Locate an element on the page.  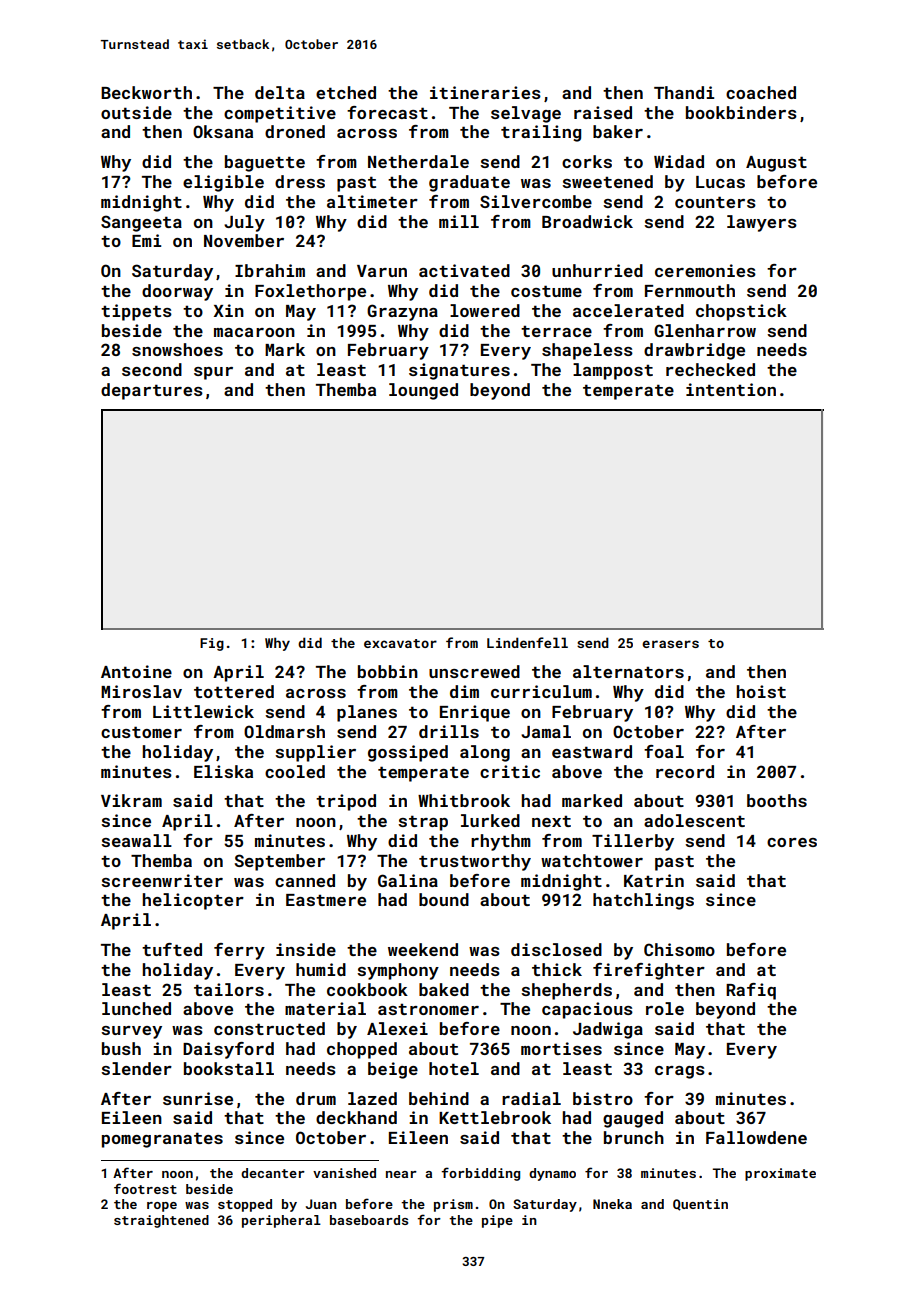
Varun is located at coordinates (382, 271).
